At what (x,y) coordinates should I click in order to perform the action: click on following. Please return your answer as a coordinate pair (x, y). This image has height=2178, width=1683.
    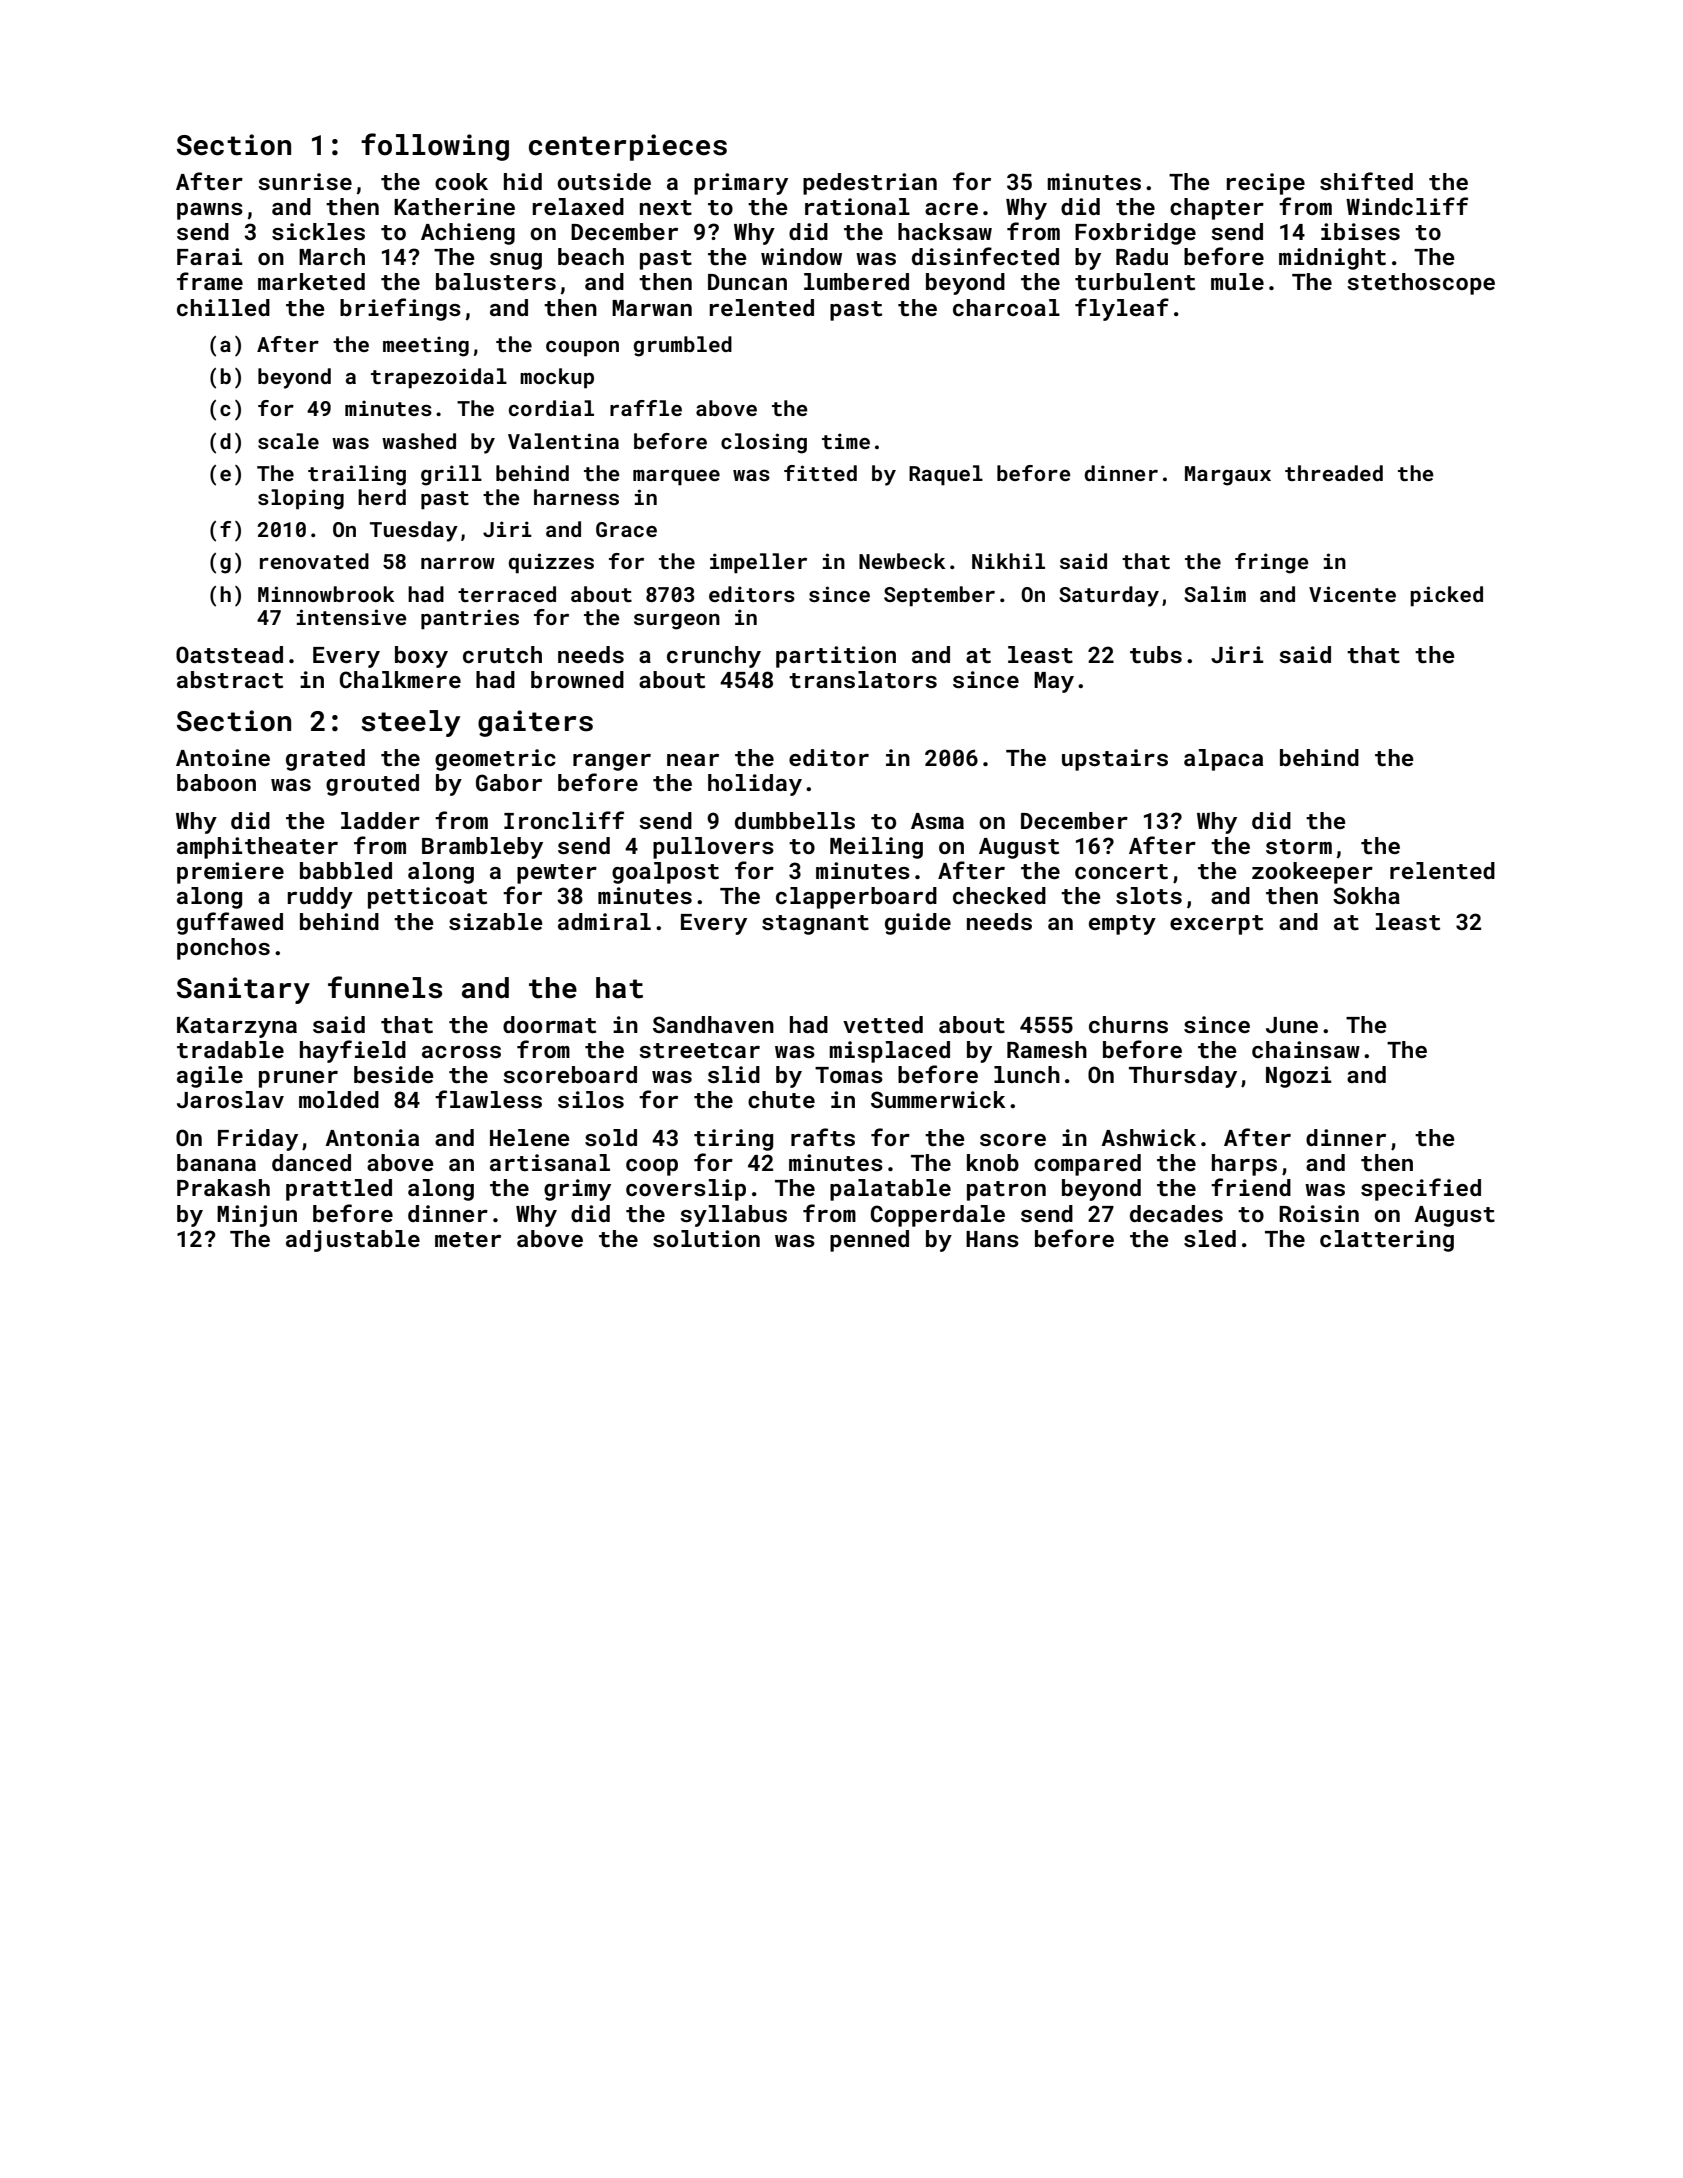
    Looking at the image, I should click on (435, 147).
